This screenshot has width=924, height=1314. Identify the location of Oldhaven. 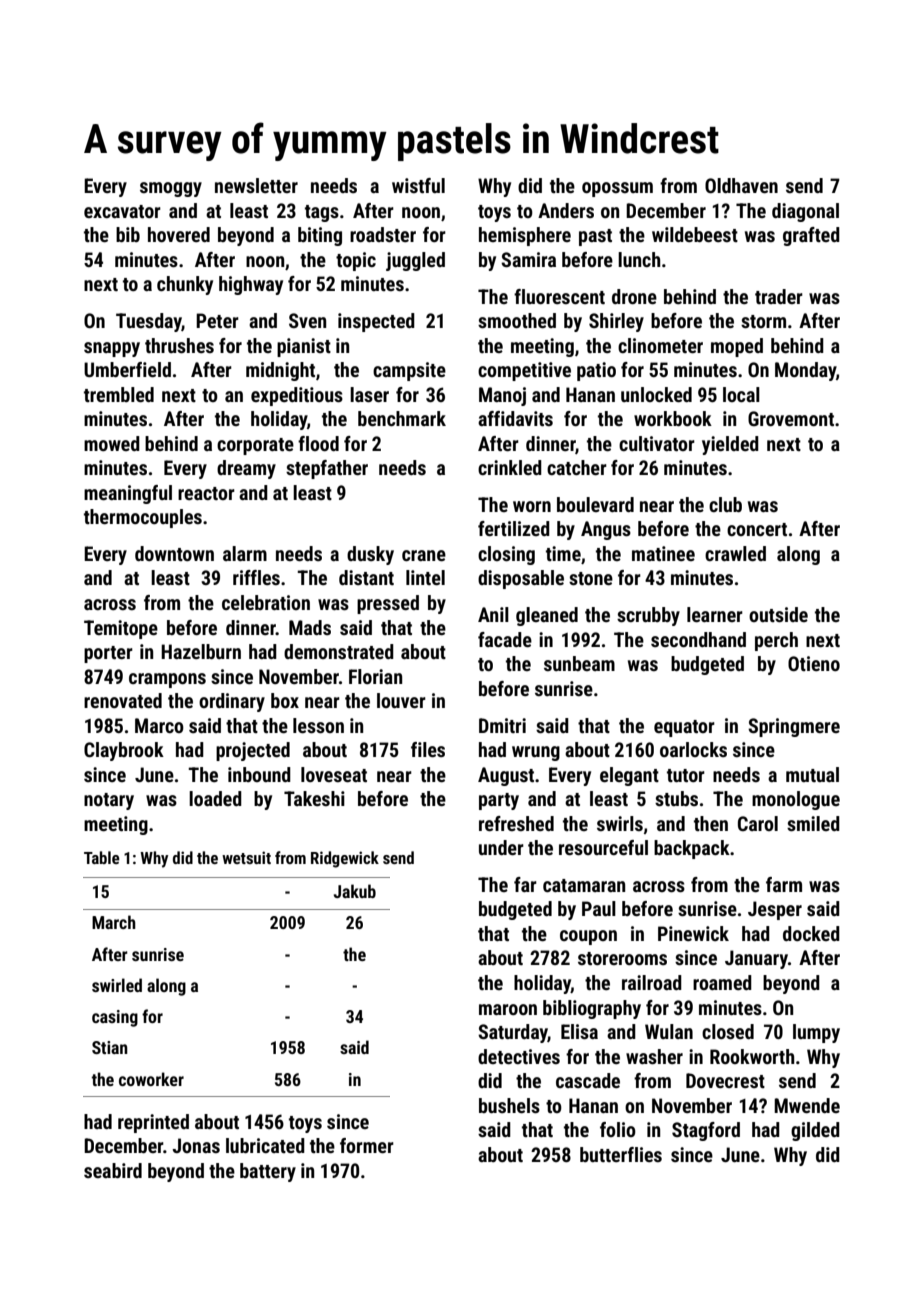
(741, 185).
